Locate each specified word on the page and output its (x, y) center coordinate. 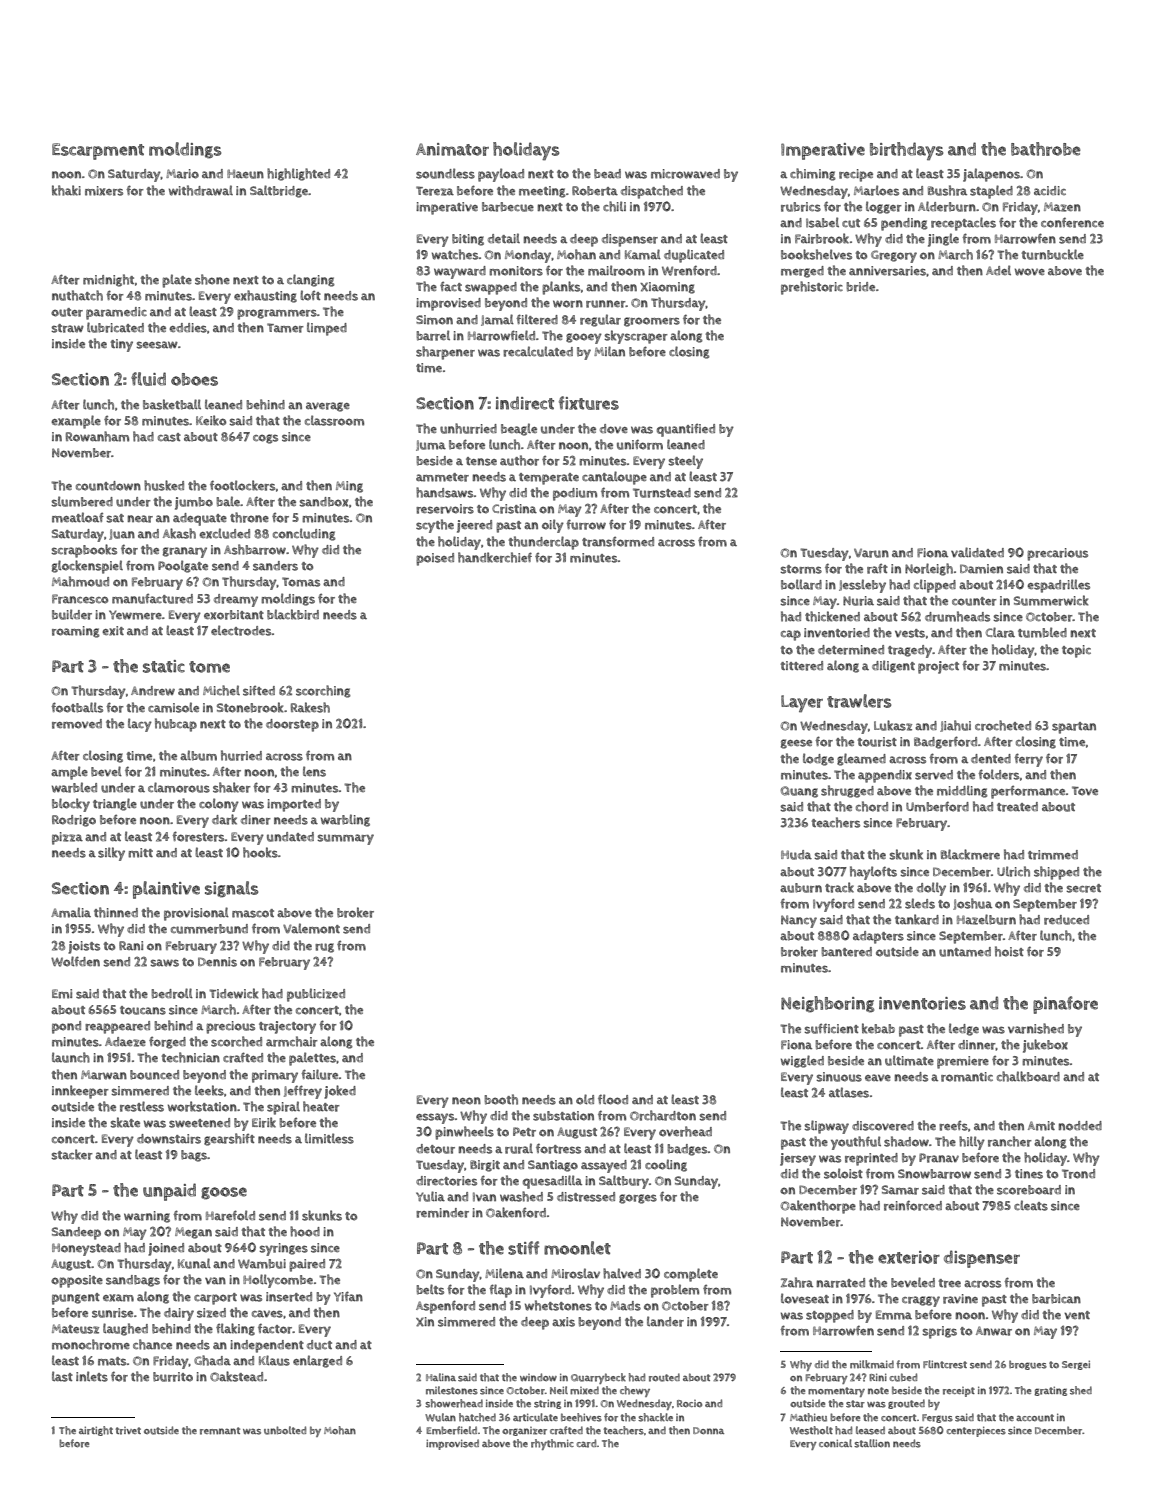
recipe (856, 175)
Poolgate (183, 566)
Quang (799, 792)
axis (563, 1322)
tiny (121, 345)
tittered (801, 666)
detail (504, 238)
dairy (179, 1314)
